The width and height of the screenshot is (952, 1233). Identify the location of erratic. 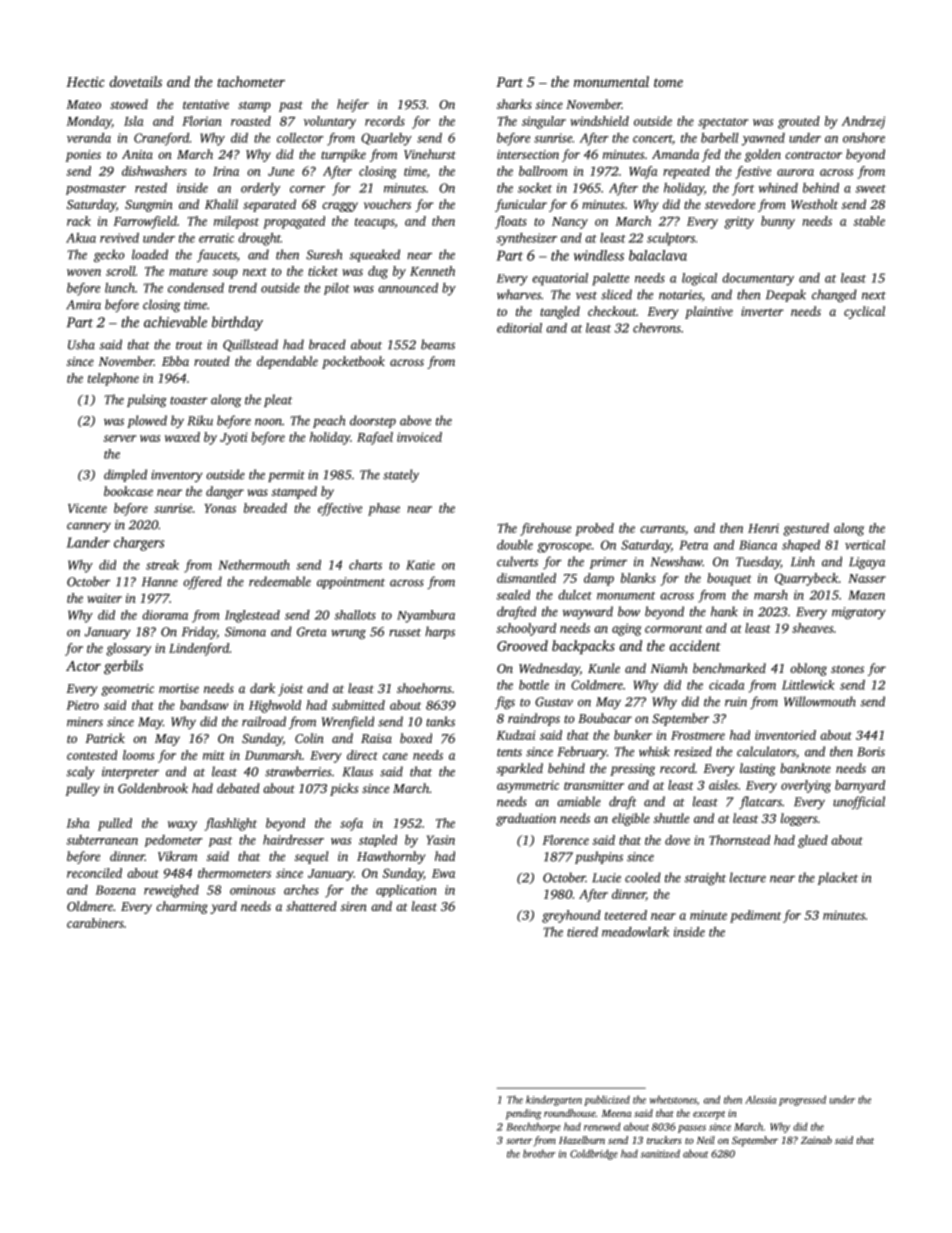
(216, 238).
